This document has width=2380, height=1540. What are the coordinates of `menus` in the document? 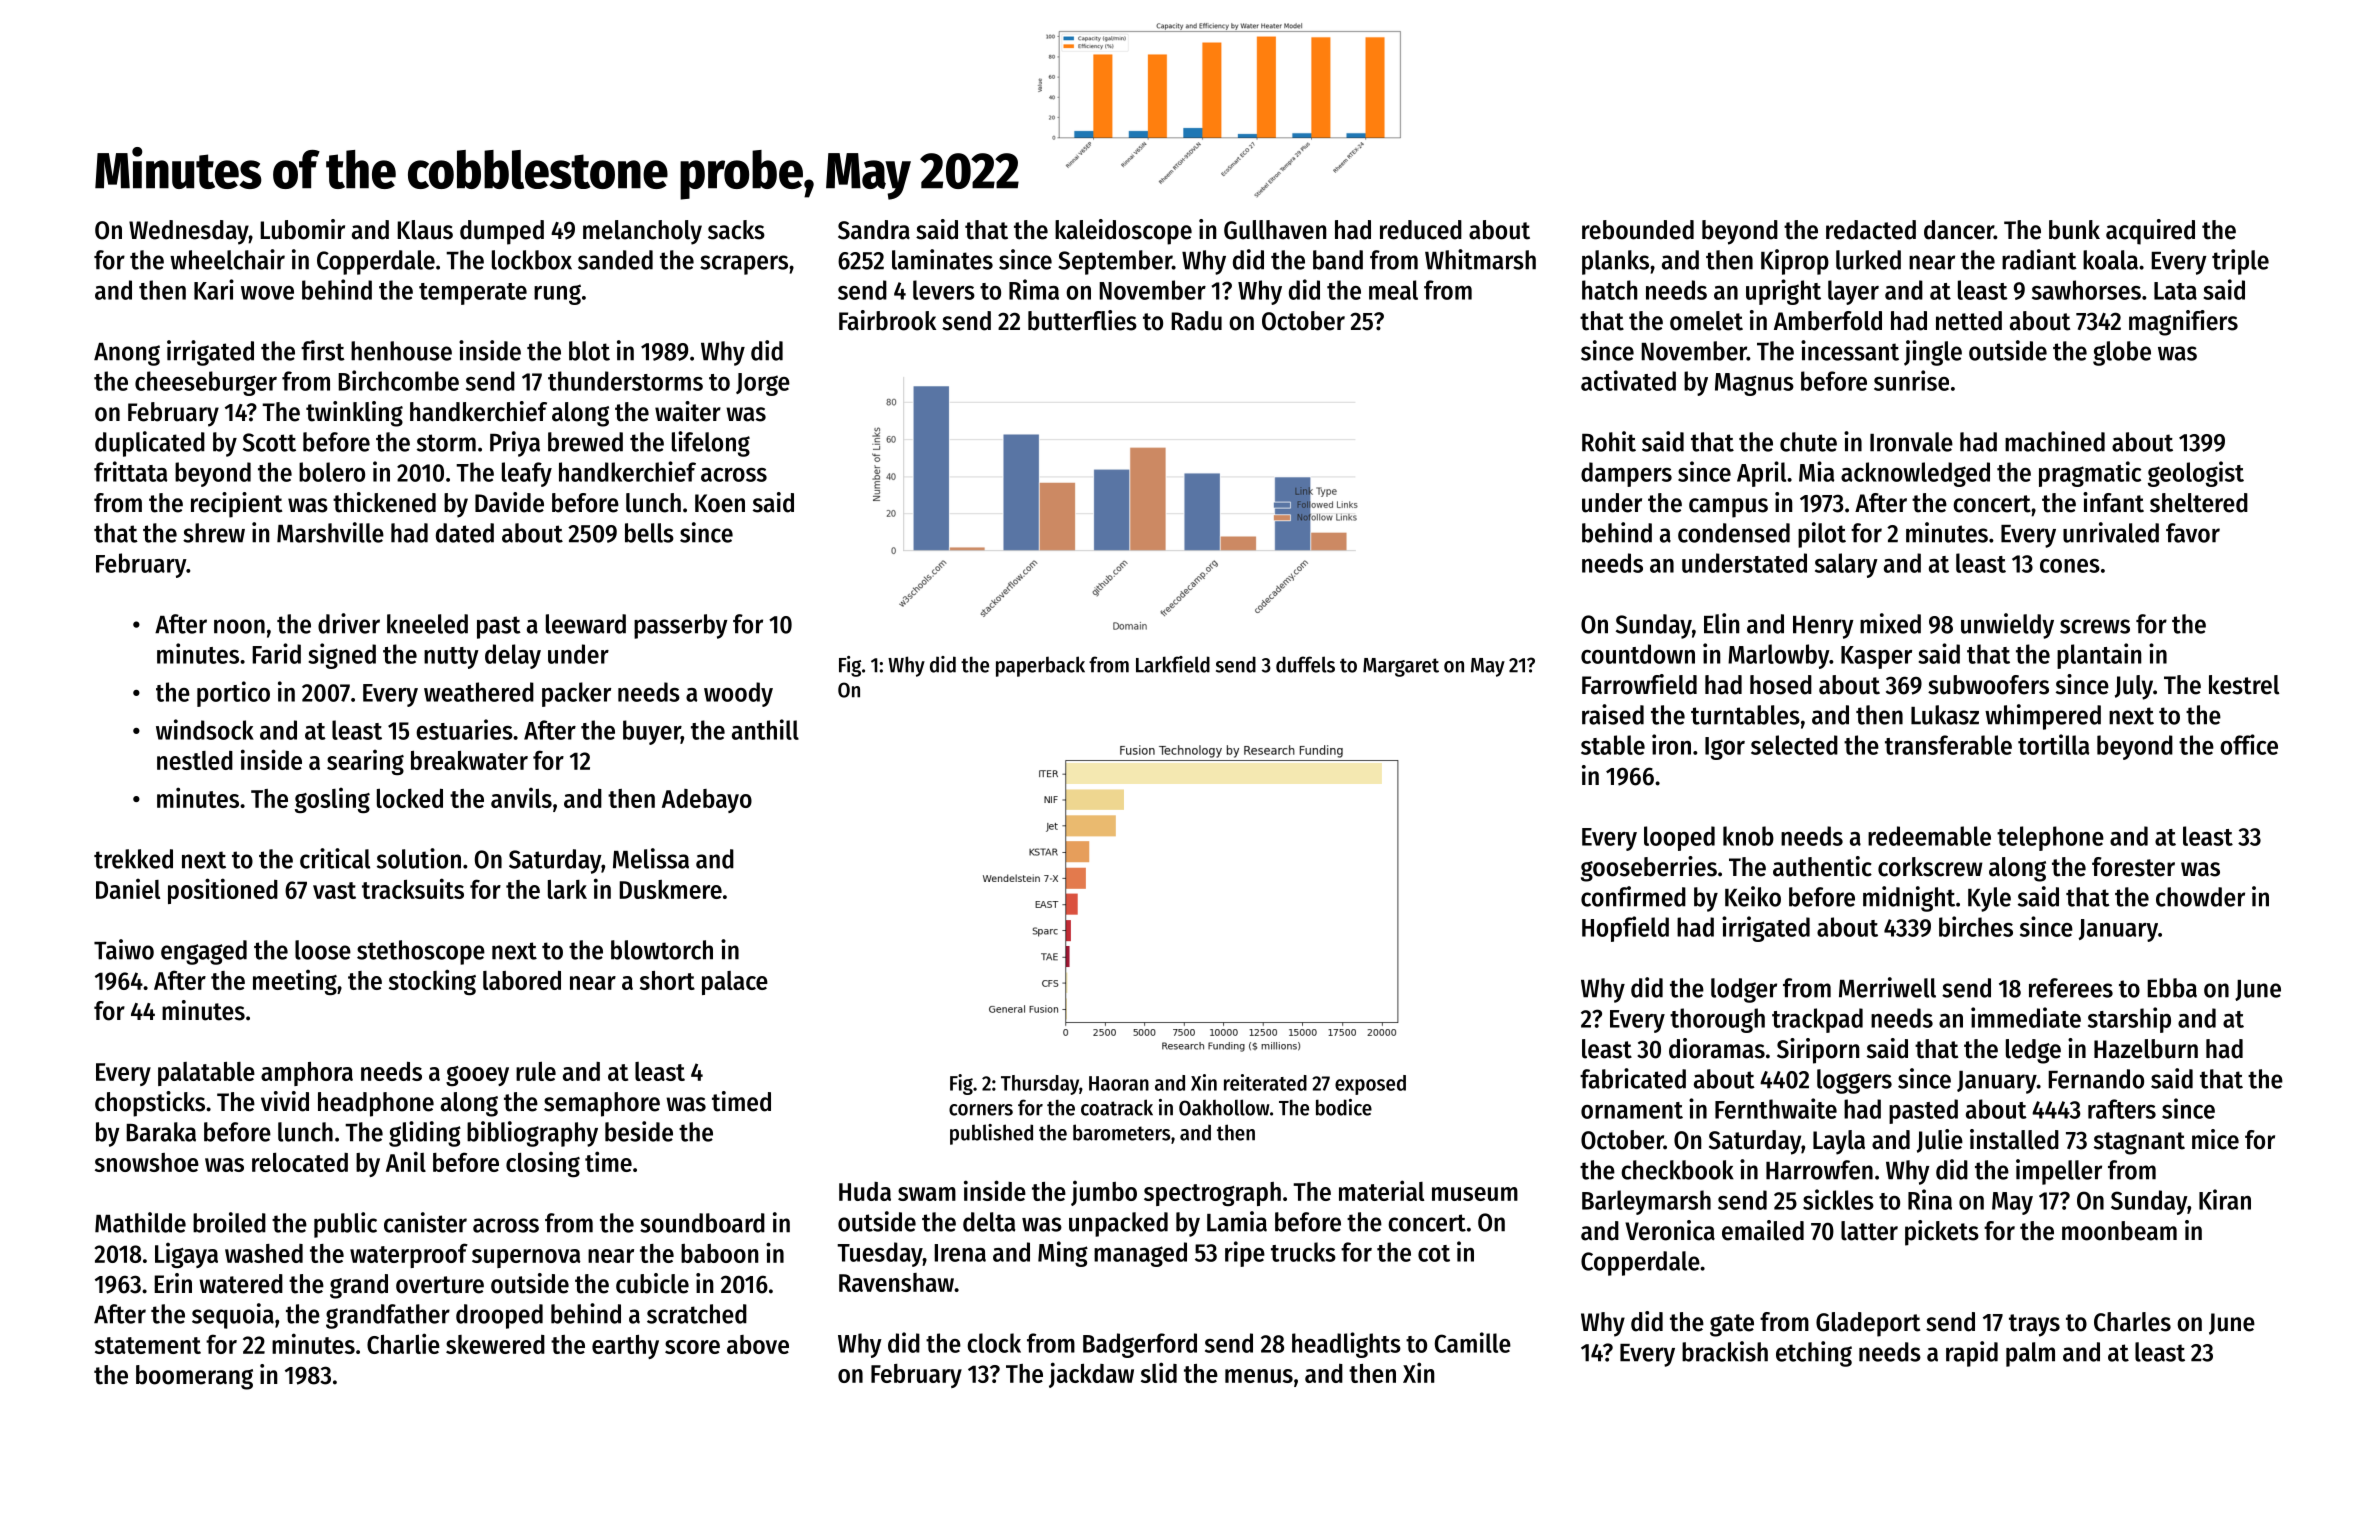 It's located at (1259, 1376).
